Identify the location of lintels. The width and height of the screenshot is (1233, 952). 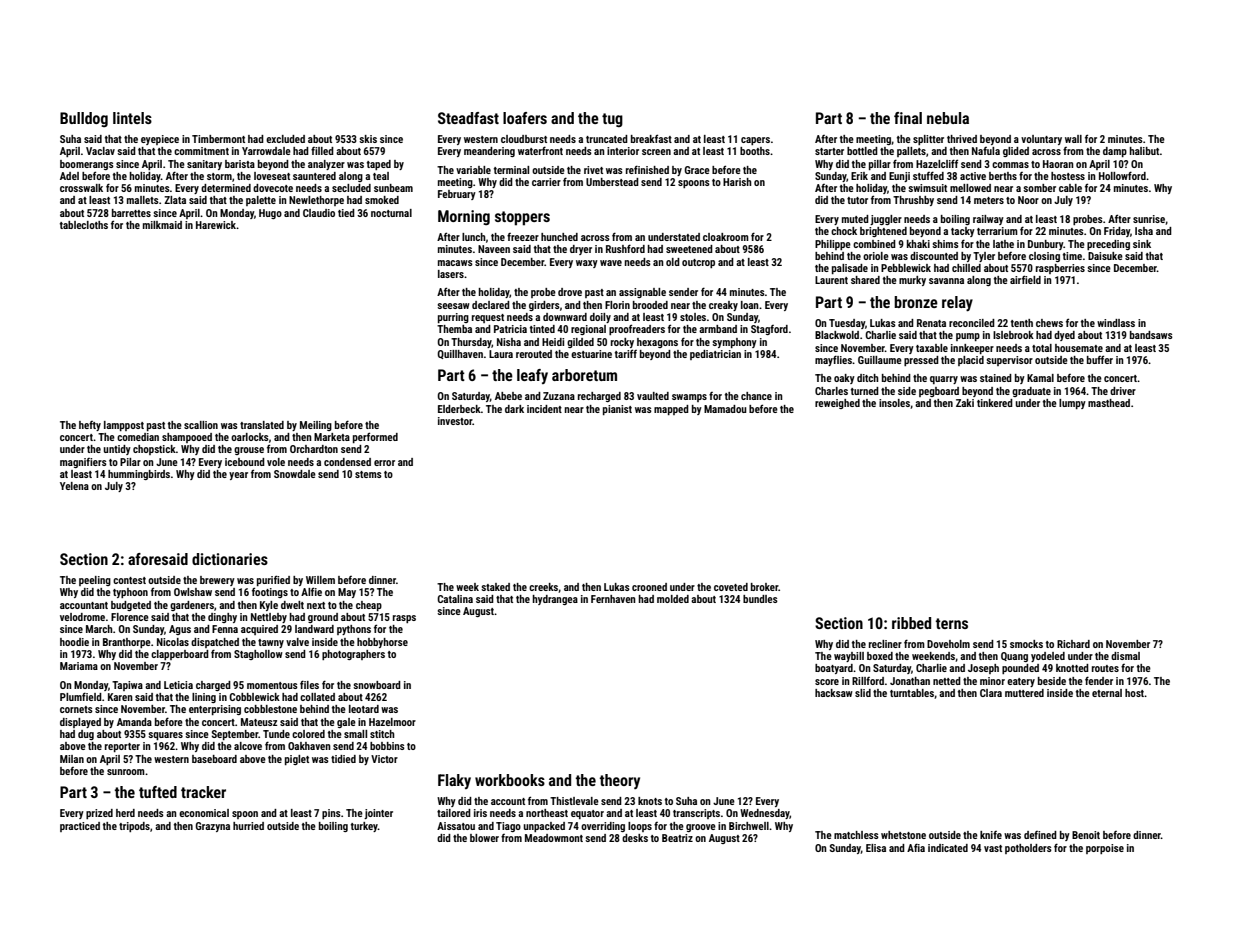
(132, 118).
